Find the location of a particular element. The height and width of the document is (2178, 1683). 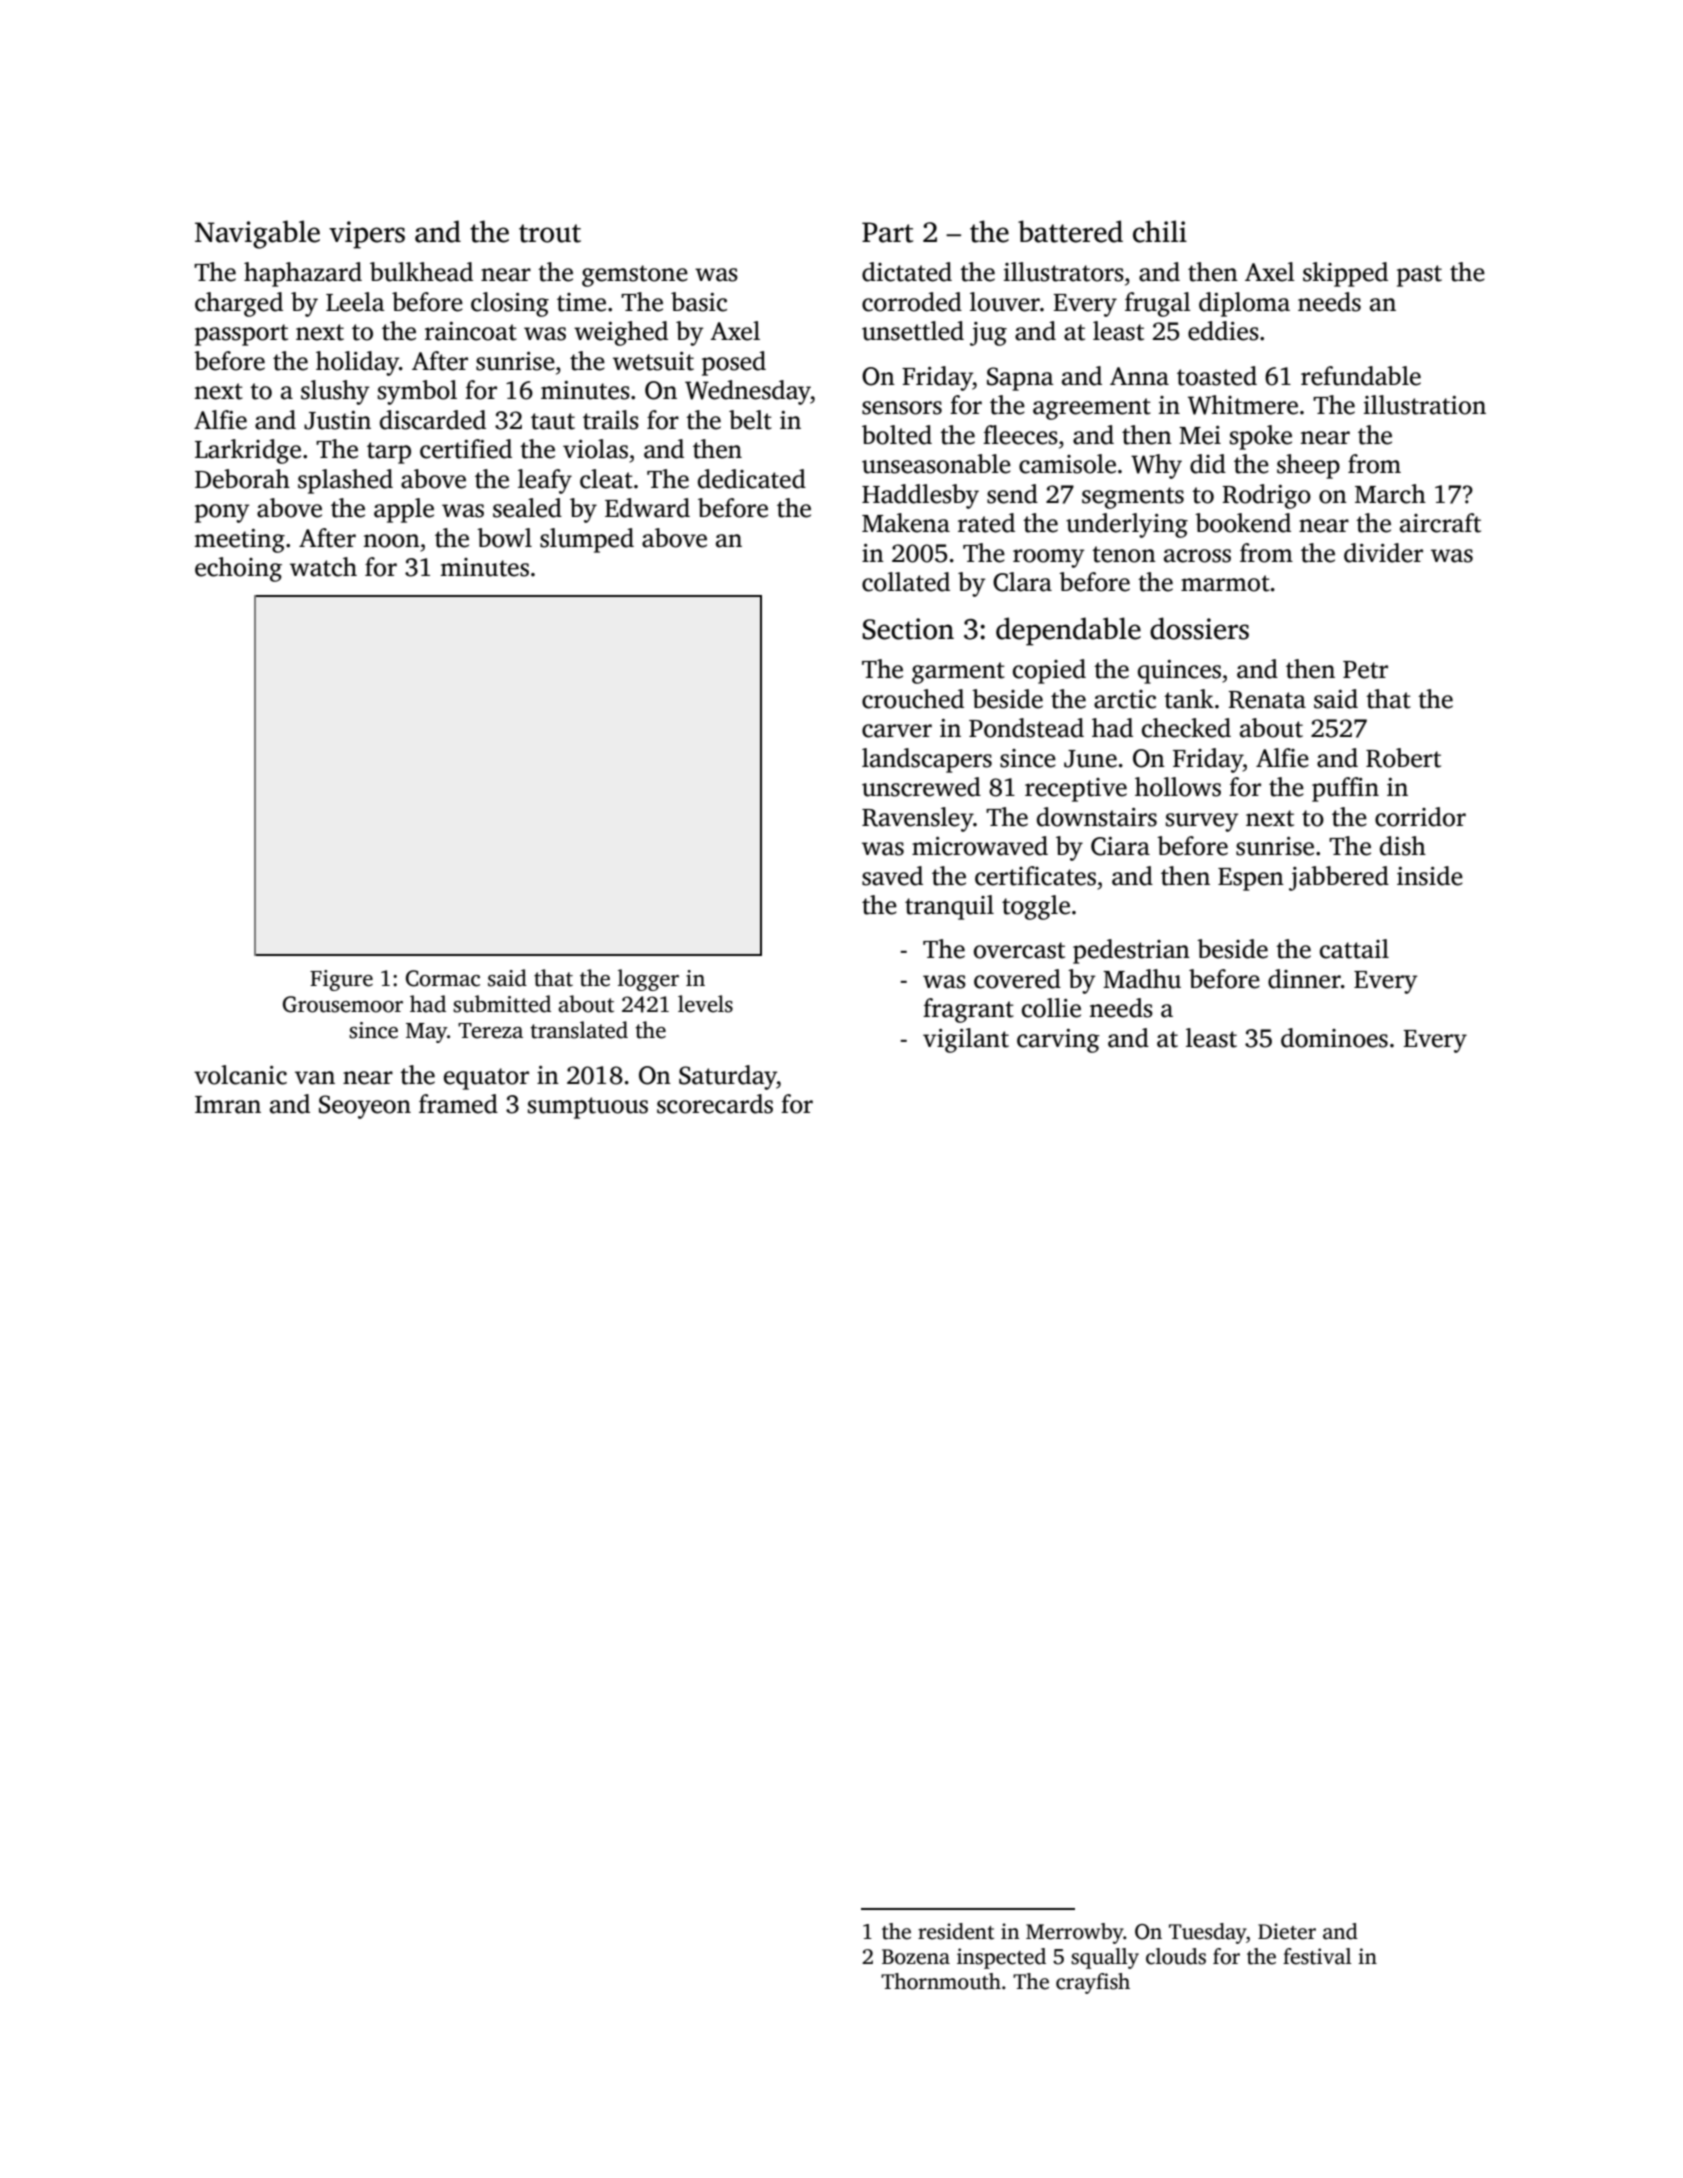

trout is located at coordinates (550, 233).
